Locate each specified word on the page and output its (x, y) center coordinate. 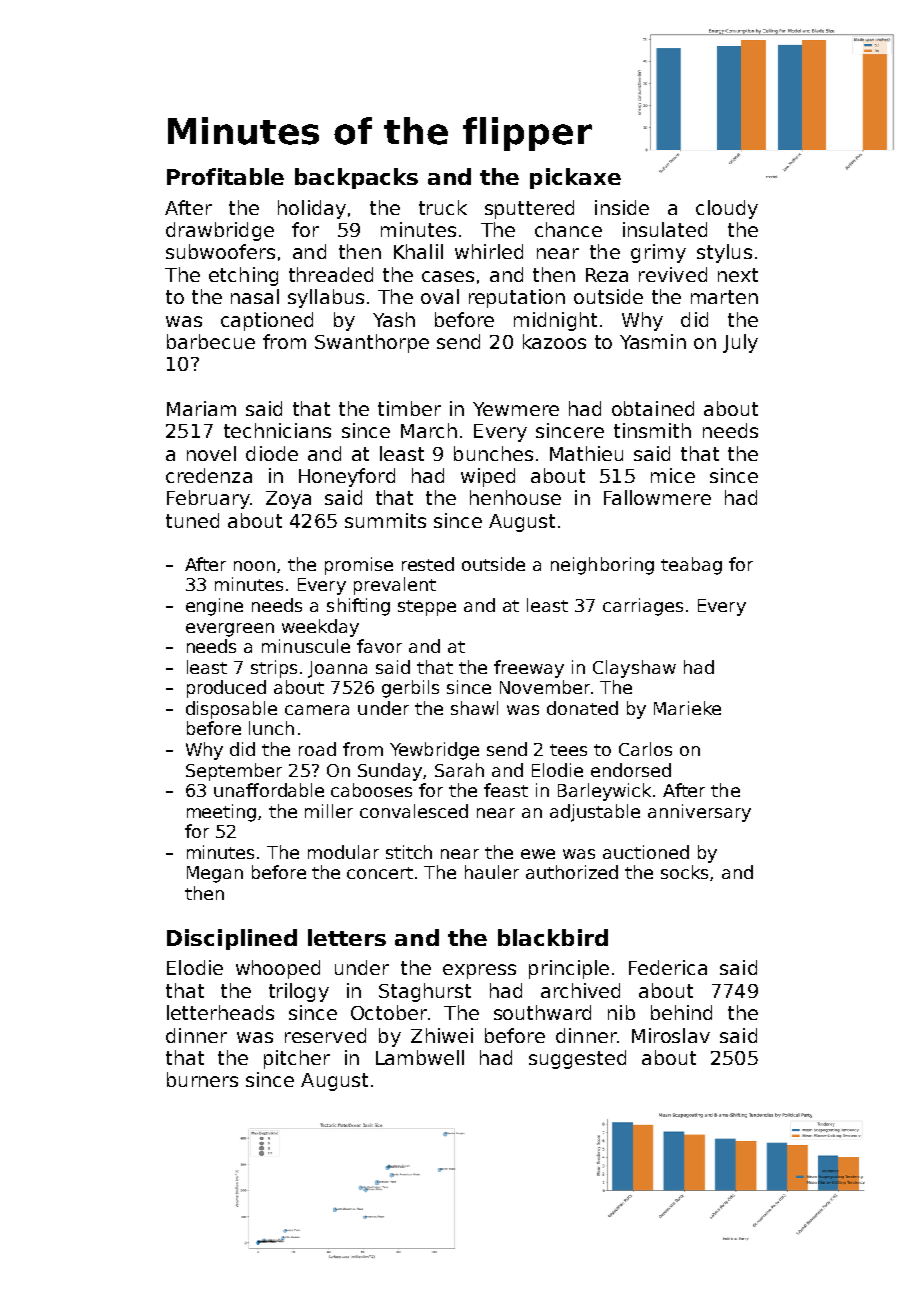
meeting (221, 813)
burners (202, 1079)
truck (443, 207)
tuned (192, 520)
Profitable (225, 176)
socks (684, 872)
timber (409, 408)
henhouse (515, 497)
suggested (577, 1059)
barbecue (211, 341)
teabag (691, 566)
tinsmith (652, 430)
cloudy (727, 209)
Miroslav (671, 1035)
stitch (409, 852)
